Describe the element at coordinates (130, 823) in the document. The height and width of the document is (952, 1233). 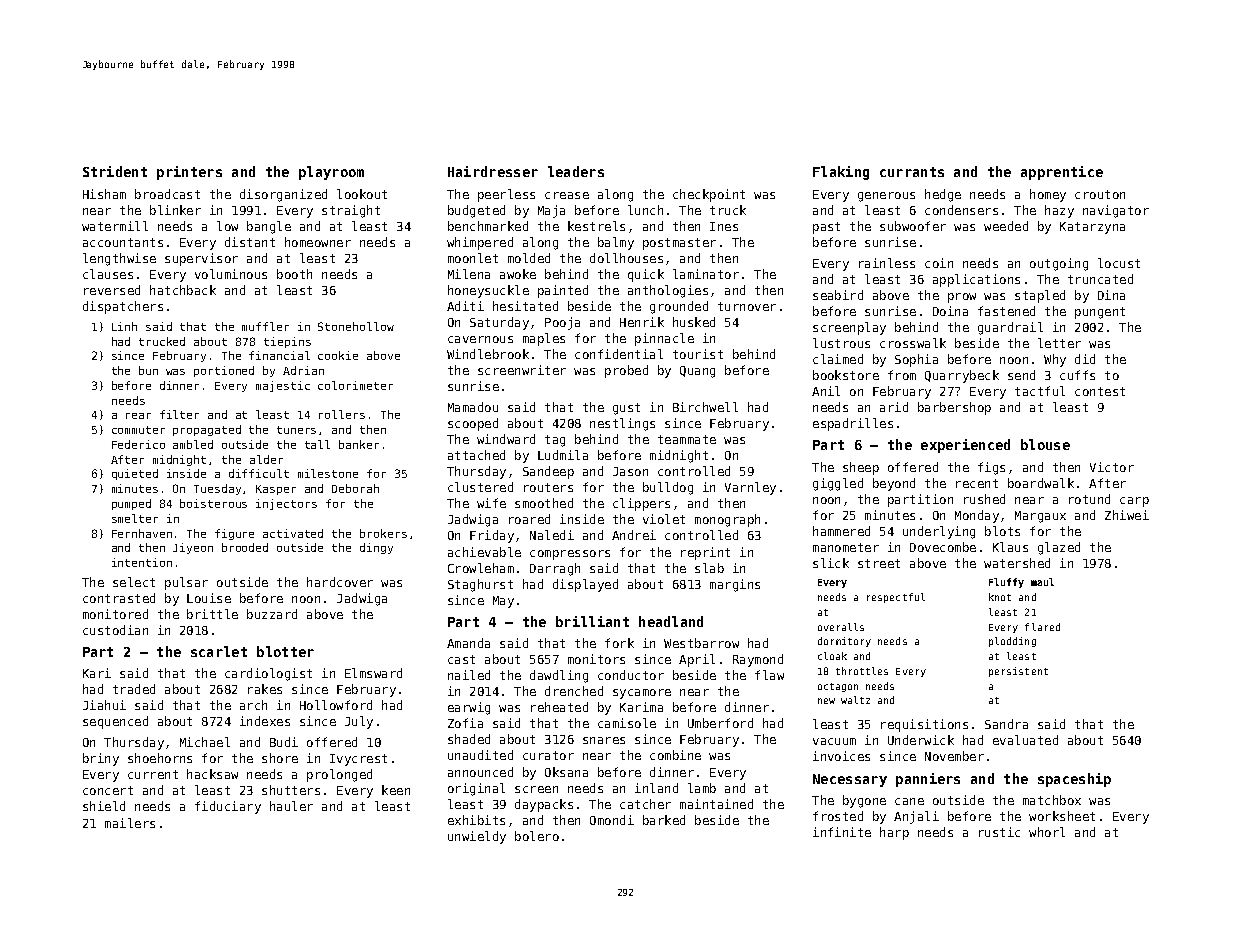
I see `mailers` at that location.
